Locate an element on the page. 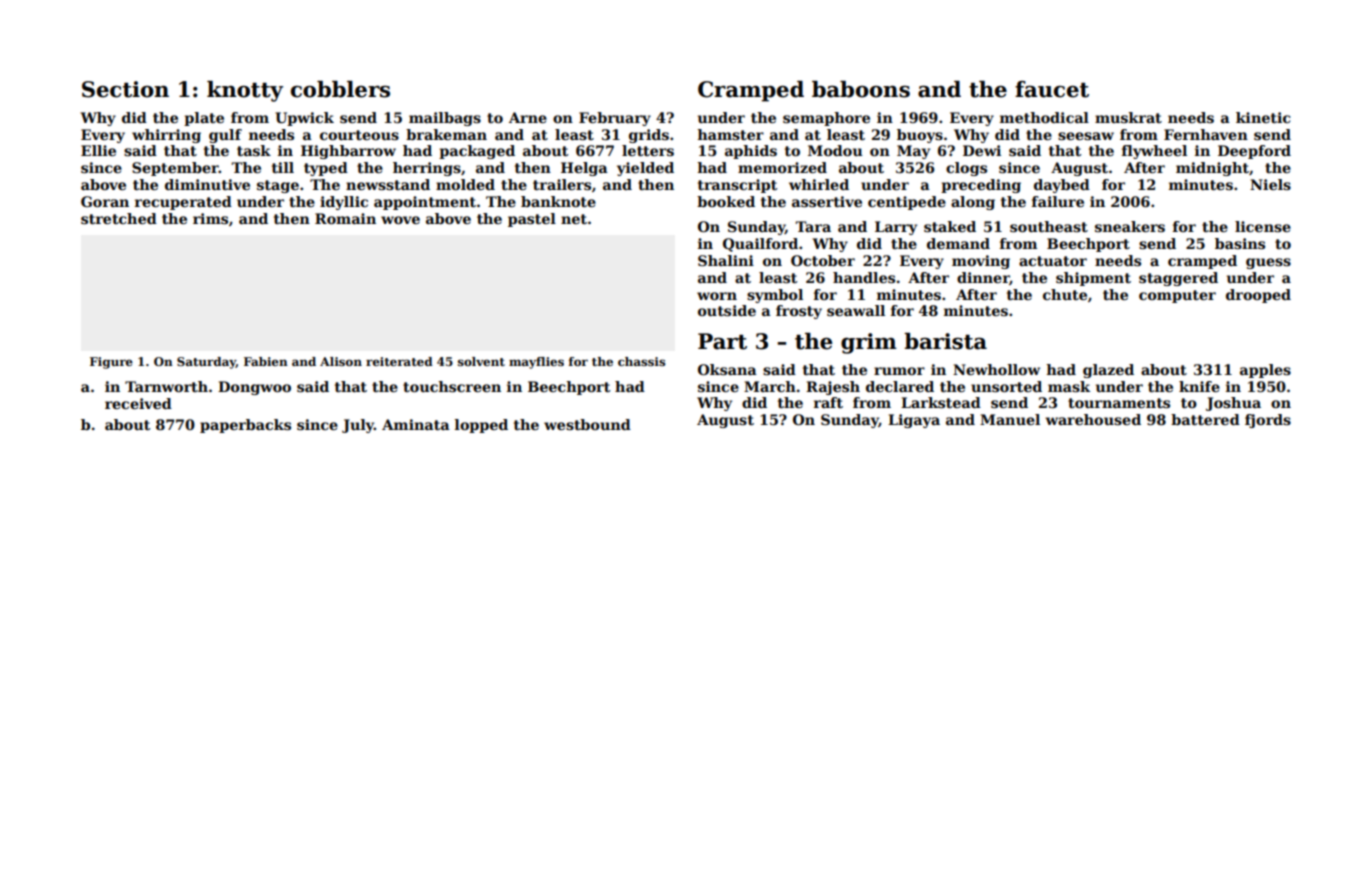 The image size is (1372, 887). license is located at coordinates (1263, 226).
